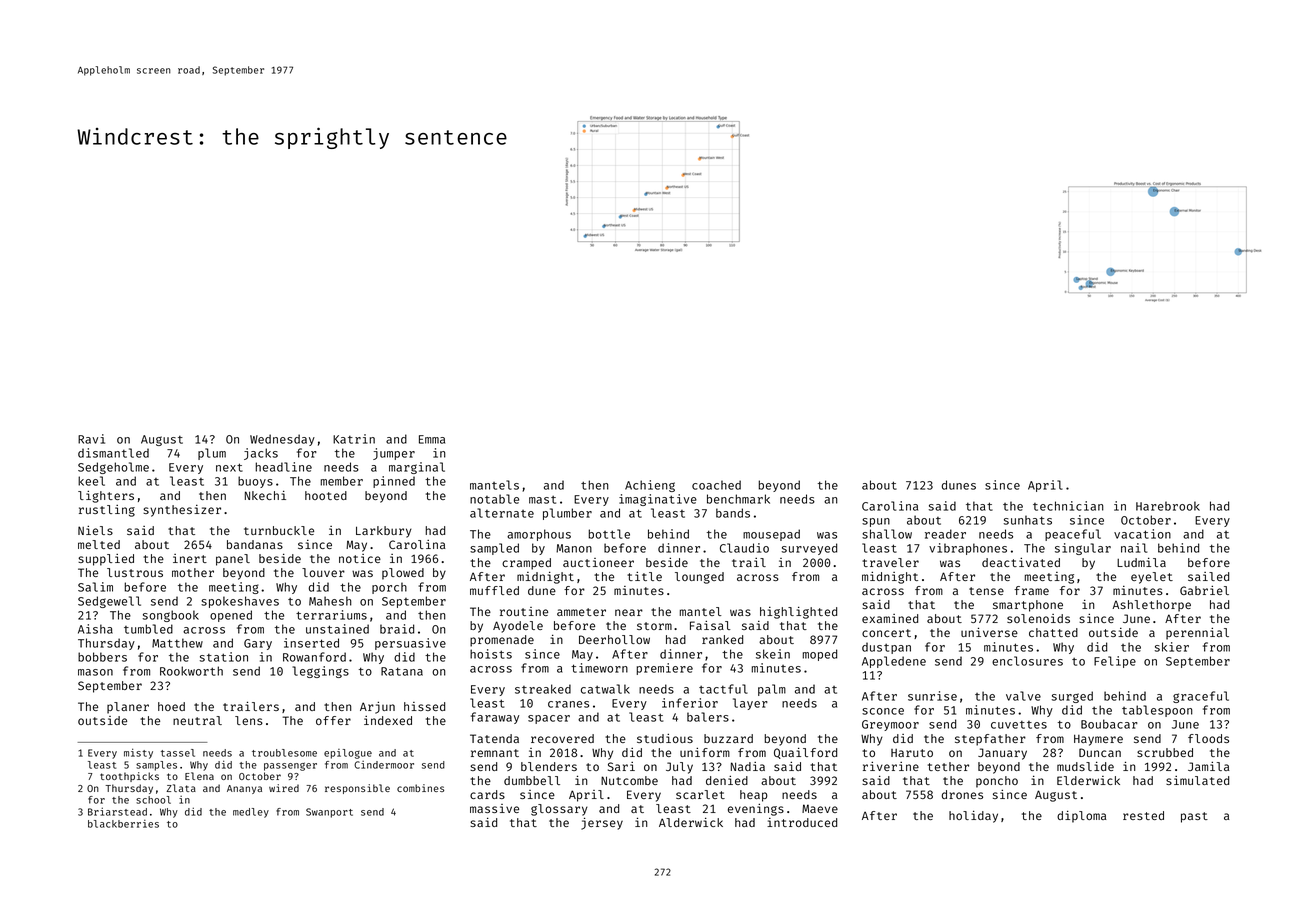  I want to click on balers, so click(708, 717).
